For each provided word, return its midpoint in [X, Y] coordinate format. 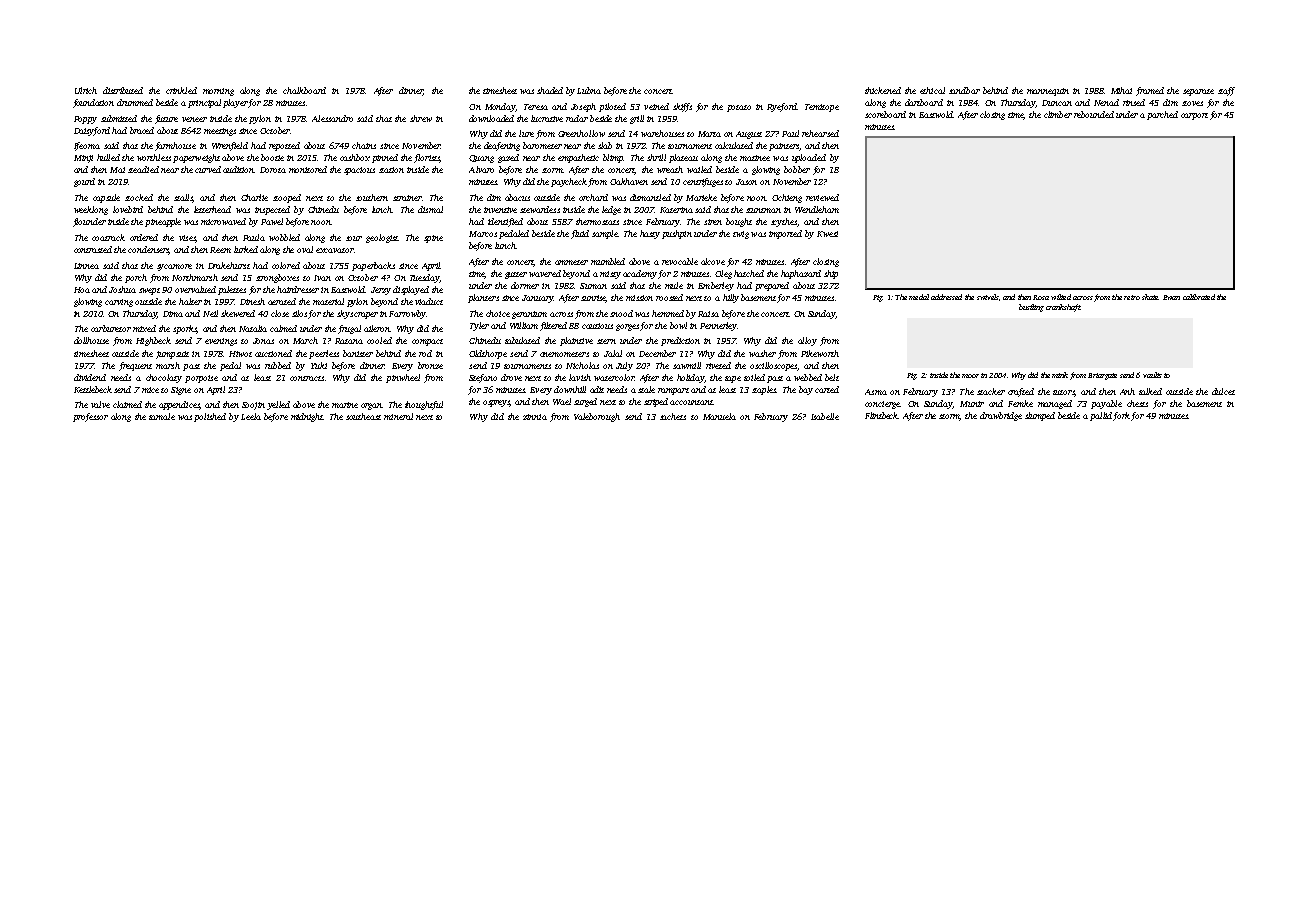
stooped [287, 198]
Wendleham [817, 209]
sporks [185, 329]
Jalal [613, 353]
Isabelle [825, 416]
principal [204, 103]
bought [739, 222]
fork [1121, 416]
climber [1058, 114]
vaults [1152, 375]
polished [210, 417]
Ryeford [782, 107]
